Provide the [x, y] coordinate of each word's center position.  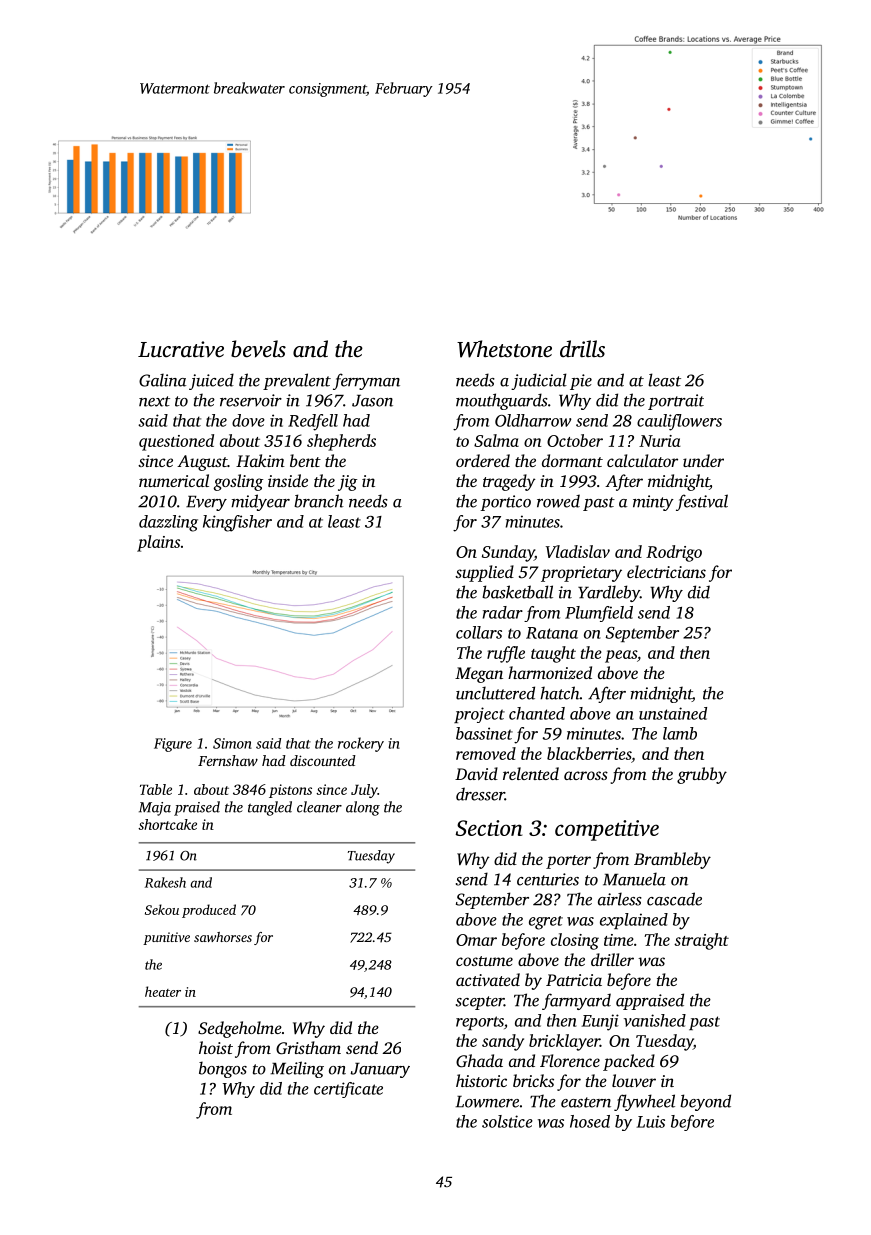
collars [479, 632]
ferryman [366, 381]
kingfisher [237, 523]
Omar [476, 940]
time [619, 940]
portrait [676, 402]
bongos [223, 1069]
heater [163, 991]
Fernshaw [228, 760]
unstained [673, 713]
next [154, 401]
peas [621, 656]
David [476, 773]
